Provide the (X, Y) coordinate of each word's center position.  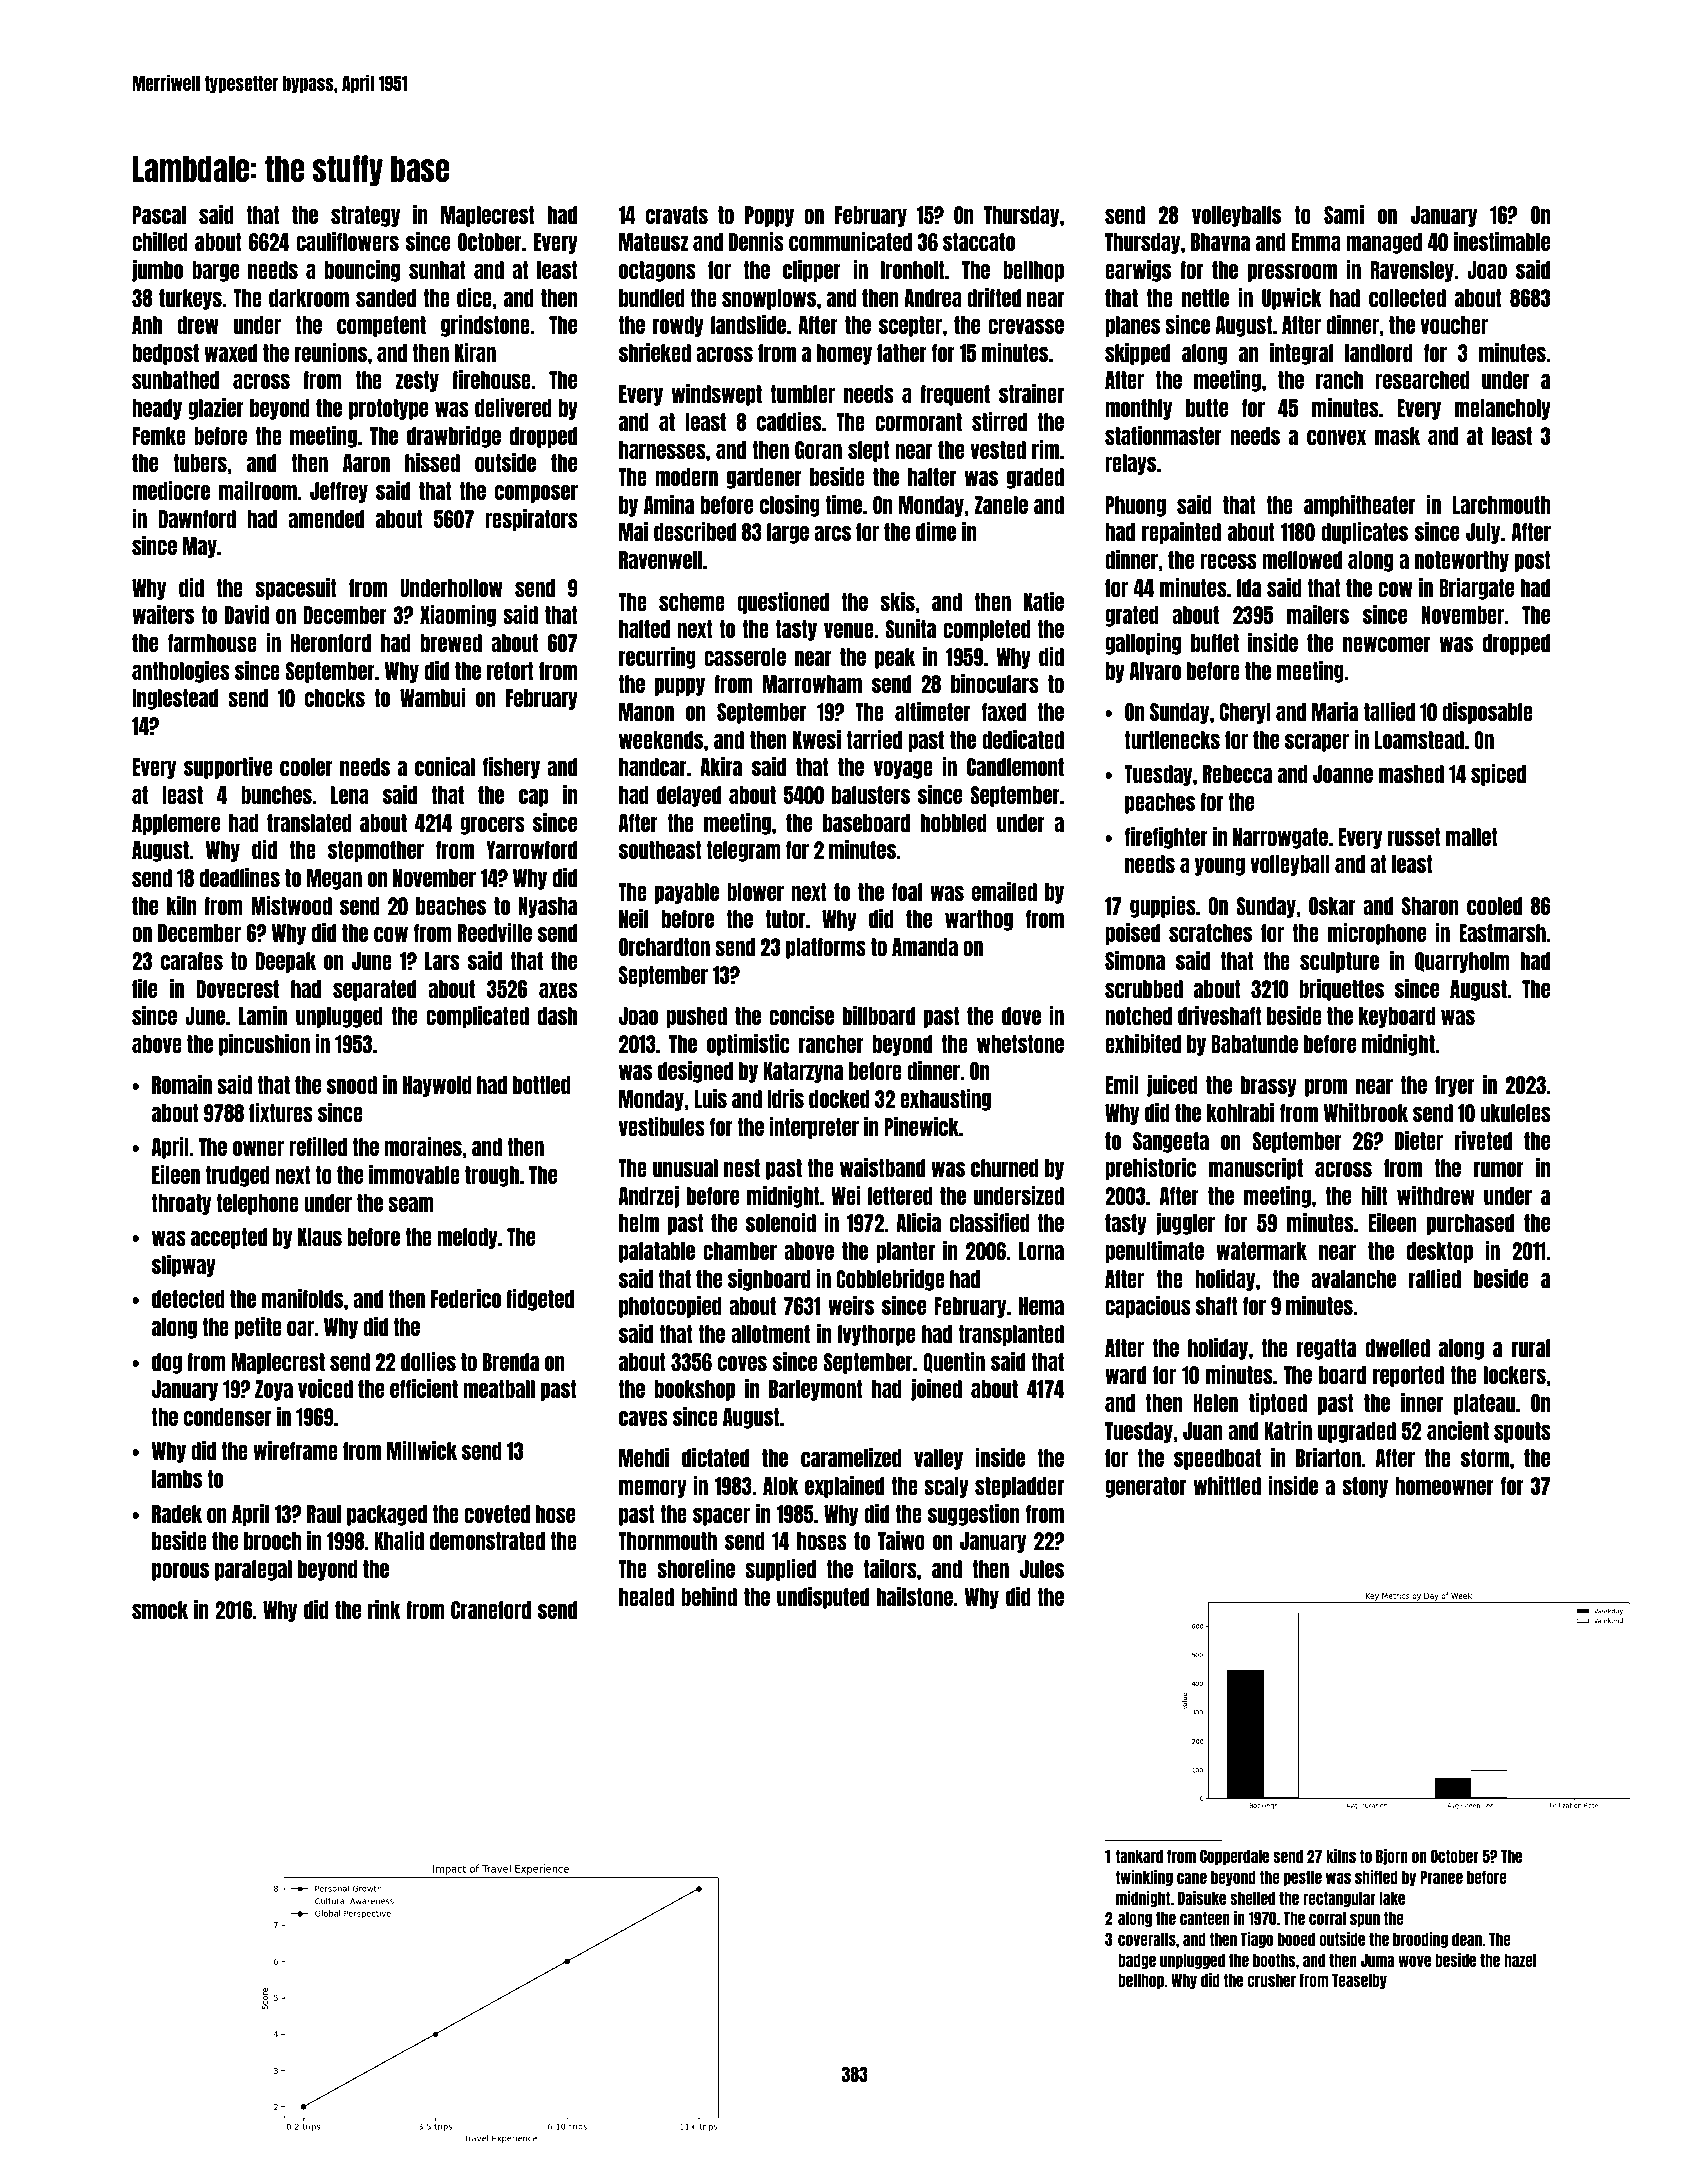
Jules (1042, 1569)
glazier (216, 409)
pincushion (264, 1045)
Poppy (769, 216)
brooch (273, 1541)
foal (907, 892)
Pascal (159, 215)
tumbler (802, 394)
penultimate (1154, 1252)
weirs (851, 1305)
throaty (181, 1204)
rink (384, 1609)
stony (1365, 1487)
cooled (1494, 906)
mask (1397, 436)
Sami (1344, 214)
